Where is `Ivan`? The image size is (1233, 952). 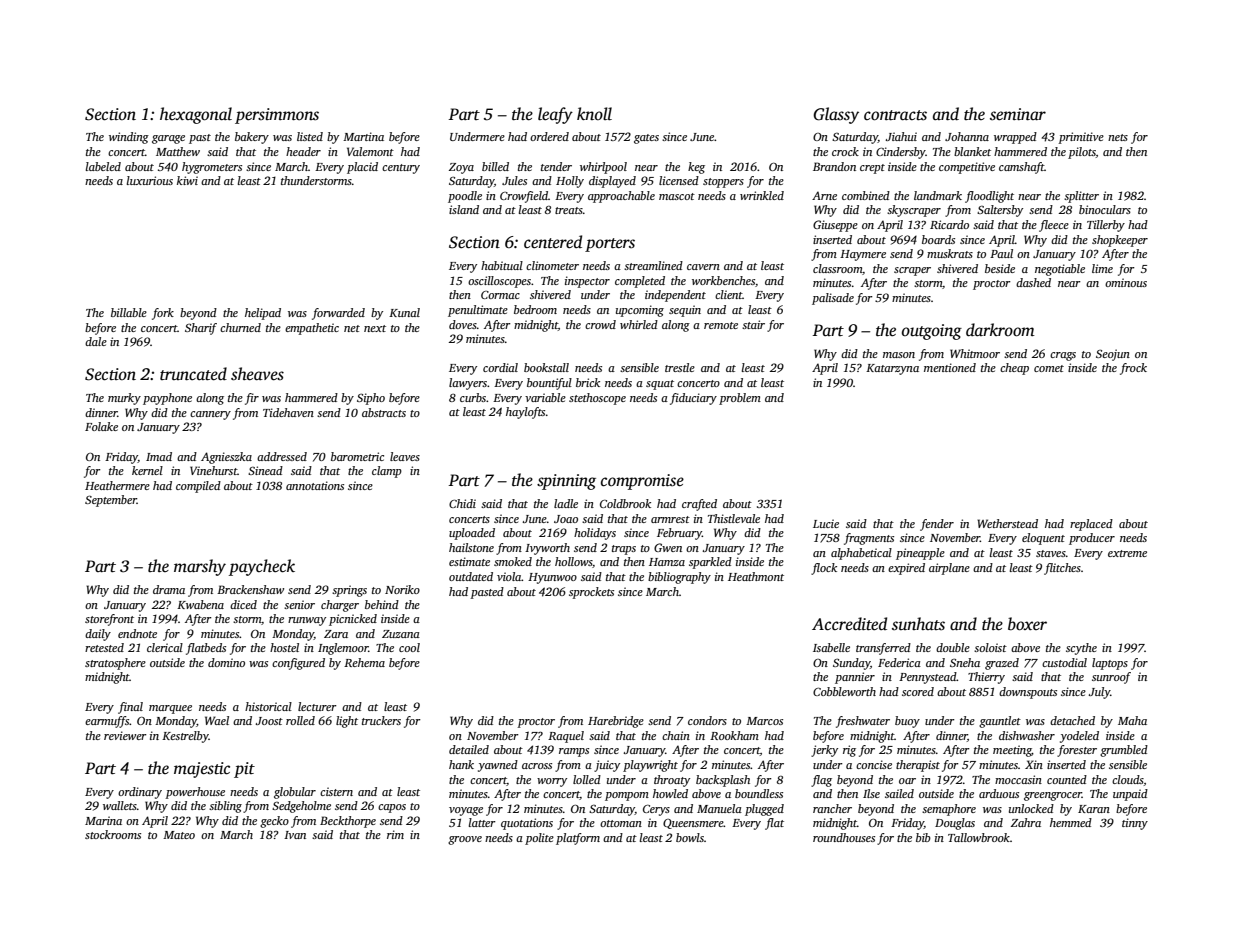 Ivan is located at coordinates (295, 835).
